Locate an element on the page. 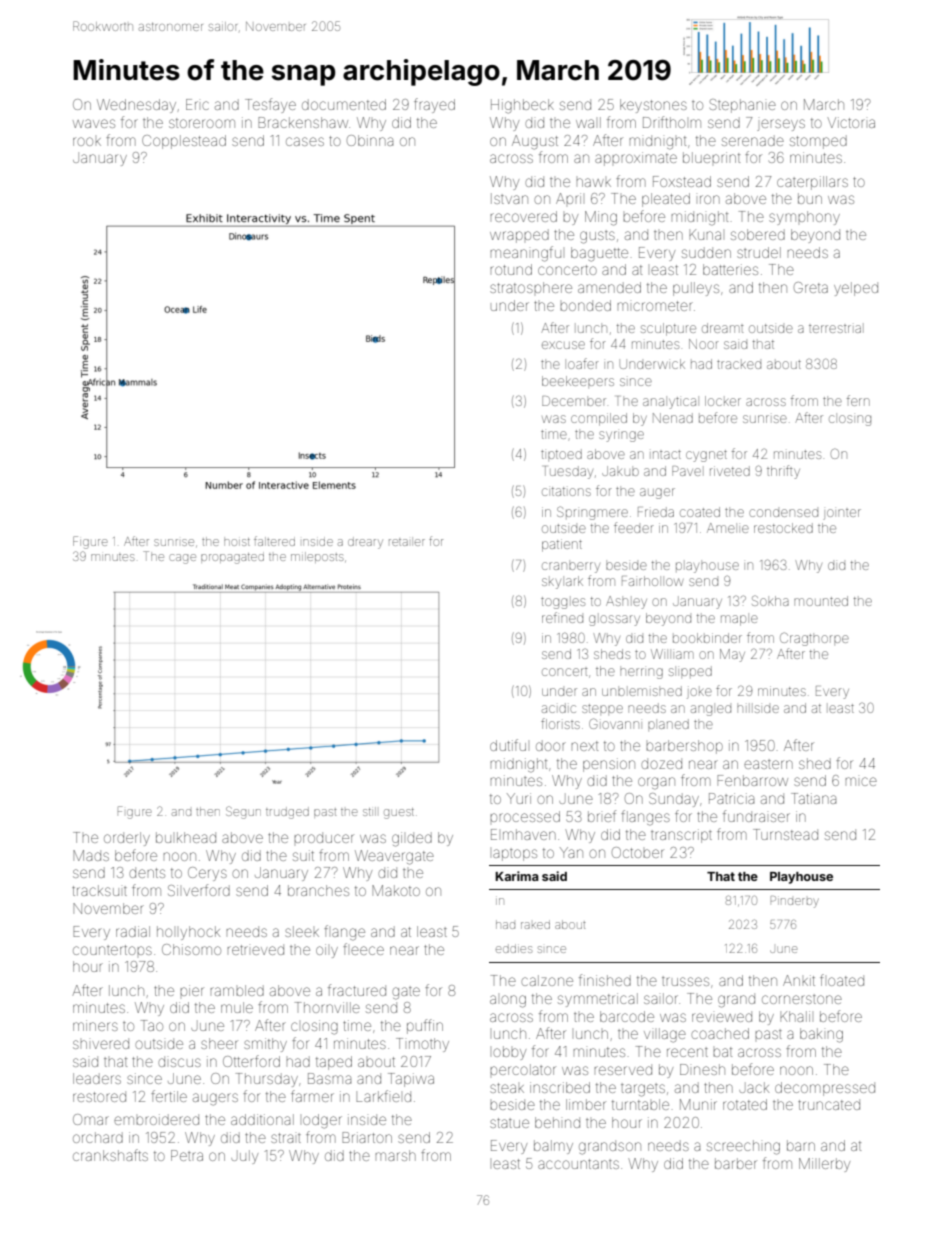 This page has height=1233, width=952. fern is located at coordinates (858, 400).
